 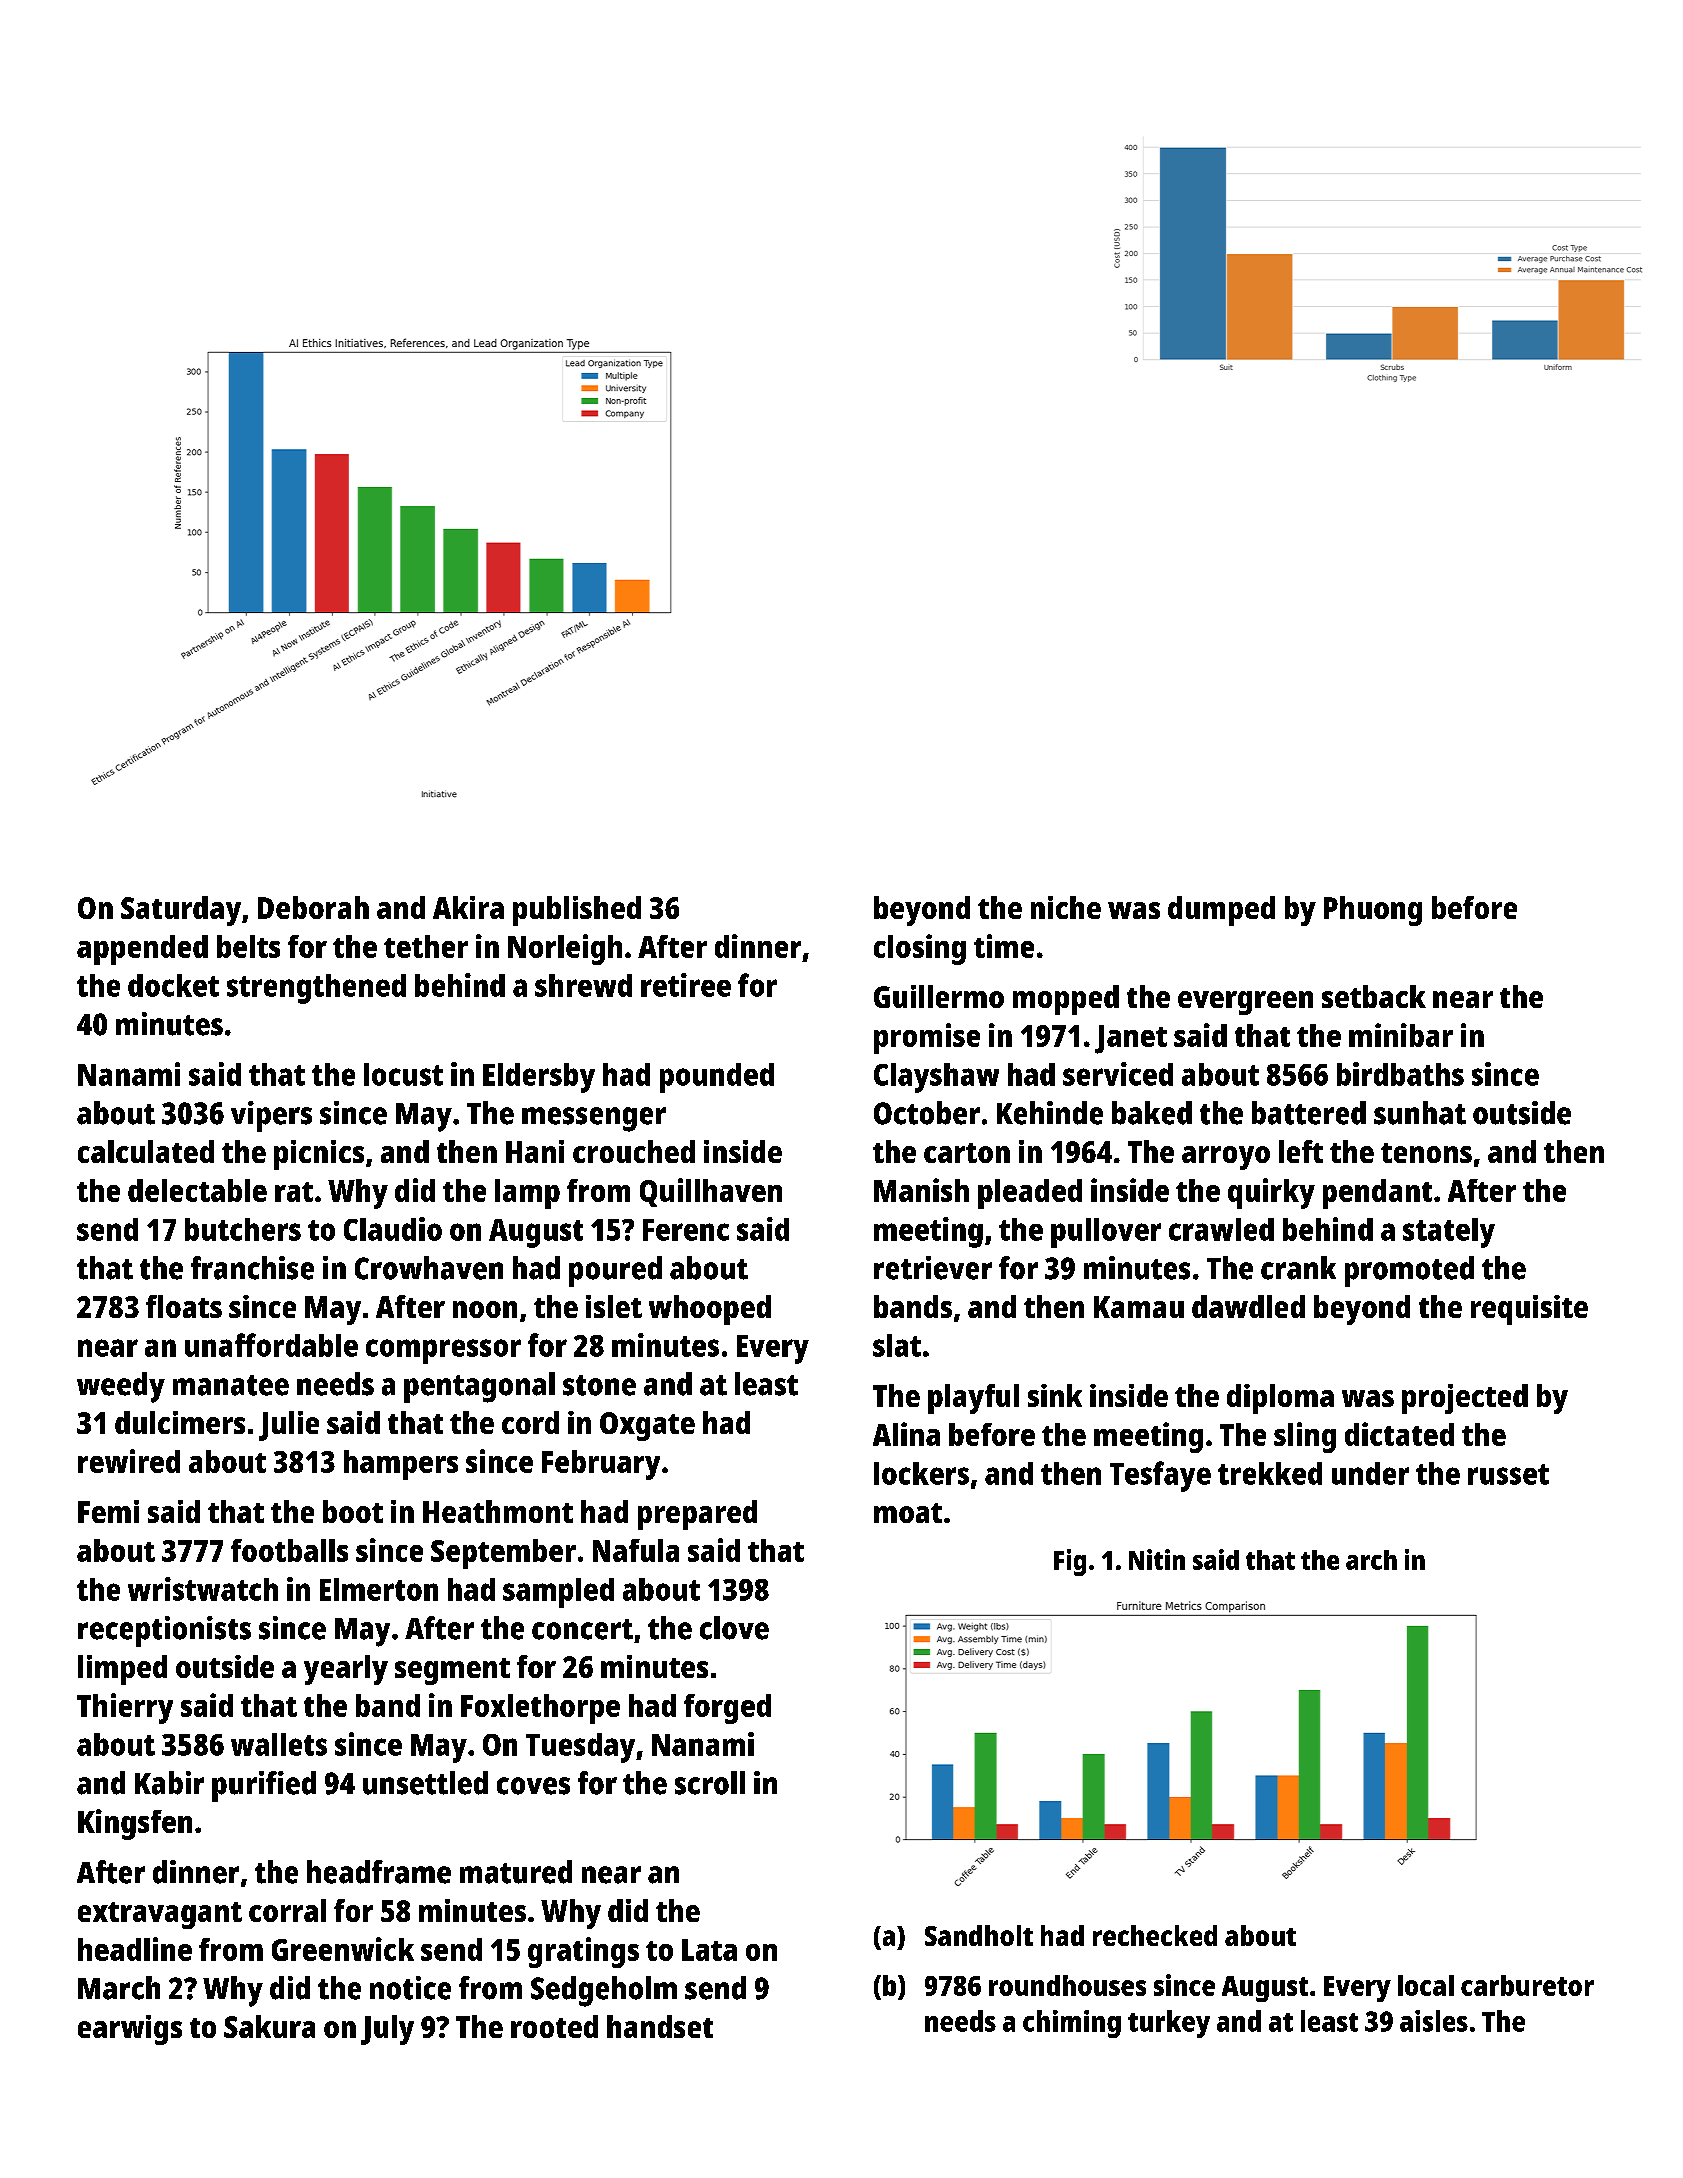 I want to click on carburetor, so click(x=1527, y=1985).
